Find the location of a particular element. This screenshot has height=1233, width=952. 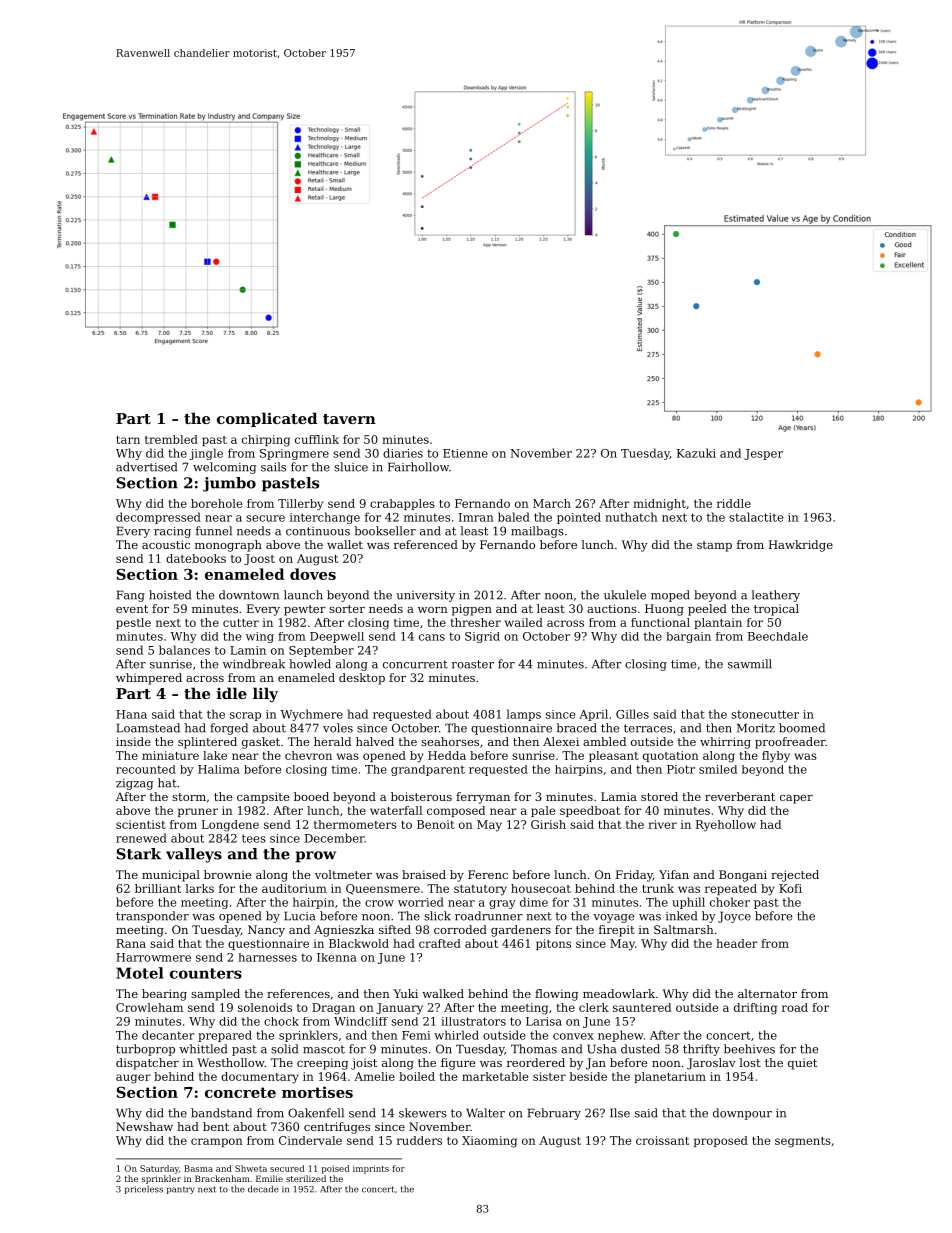

Xiaoming is located at coordinates (489, 1142).
